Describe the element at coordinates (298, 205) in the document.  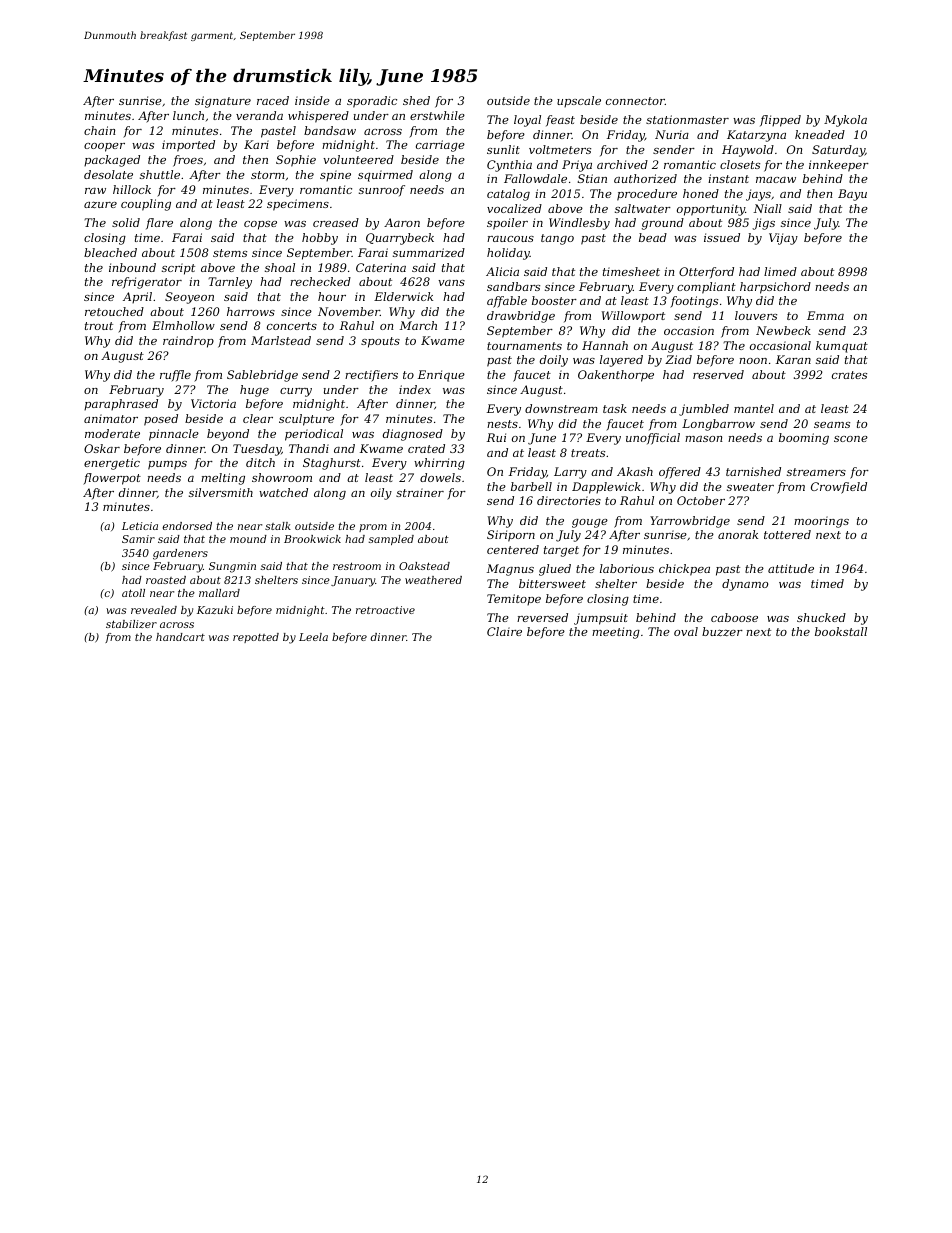
I see `specimens` at that location.
